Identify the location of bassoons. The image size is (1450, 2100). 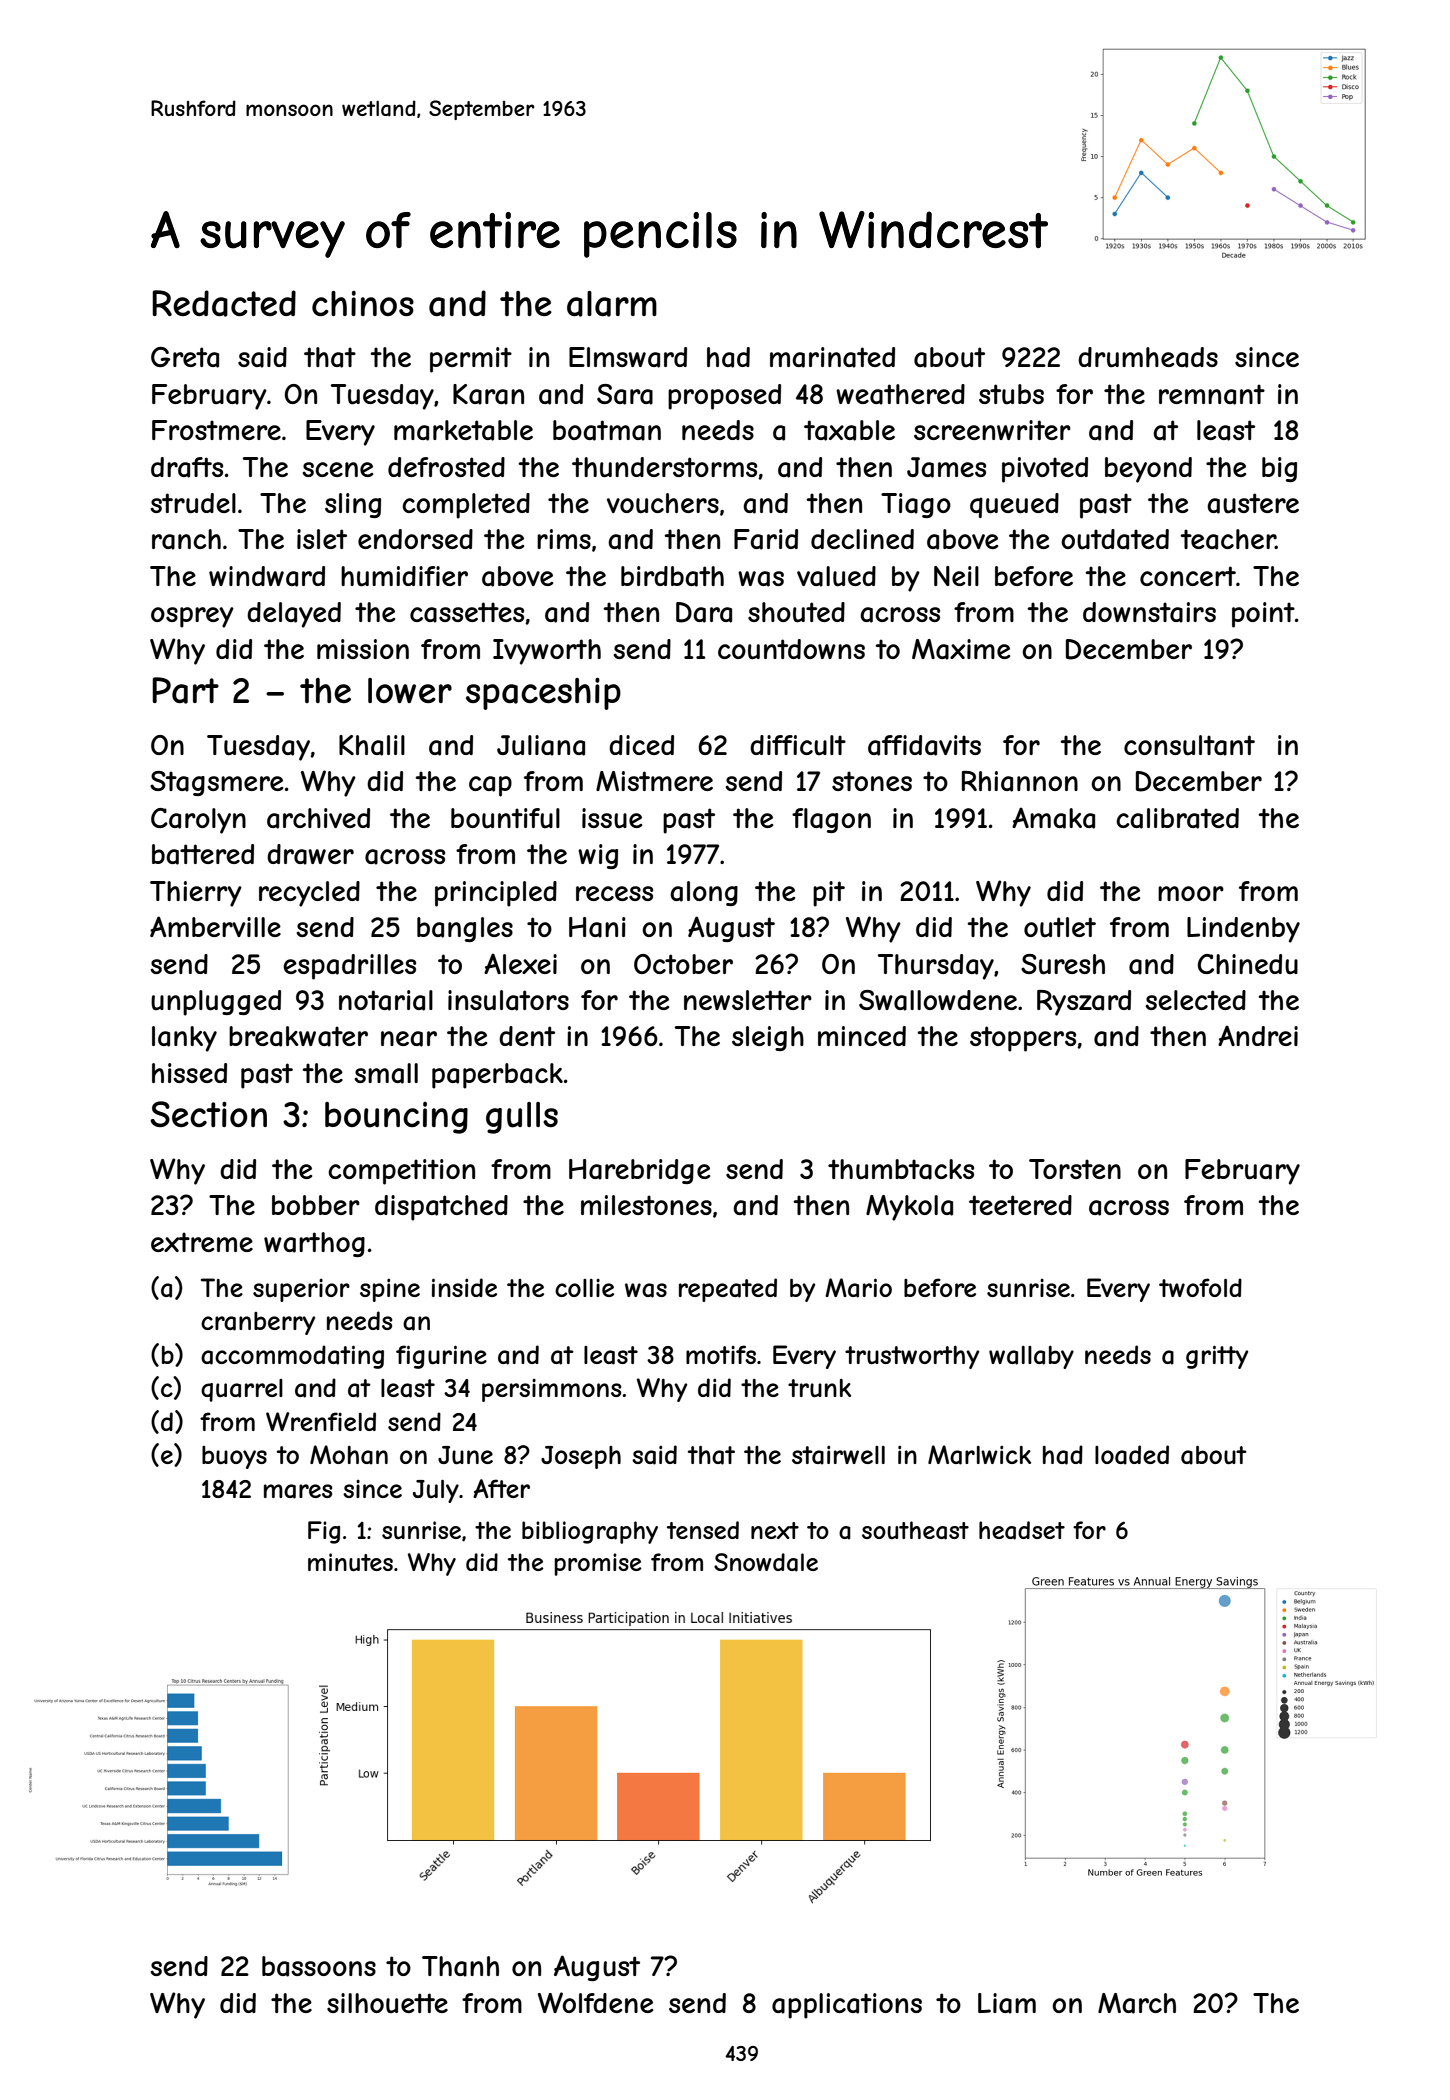
(319, 1966).
